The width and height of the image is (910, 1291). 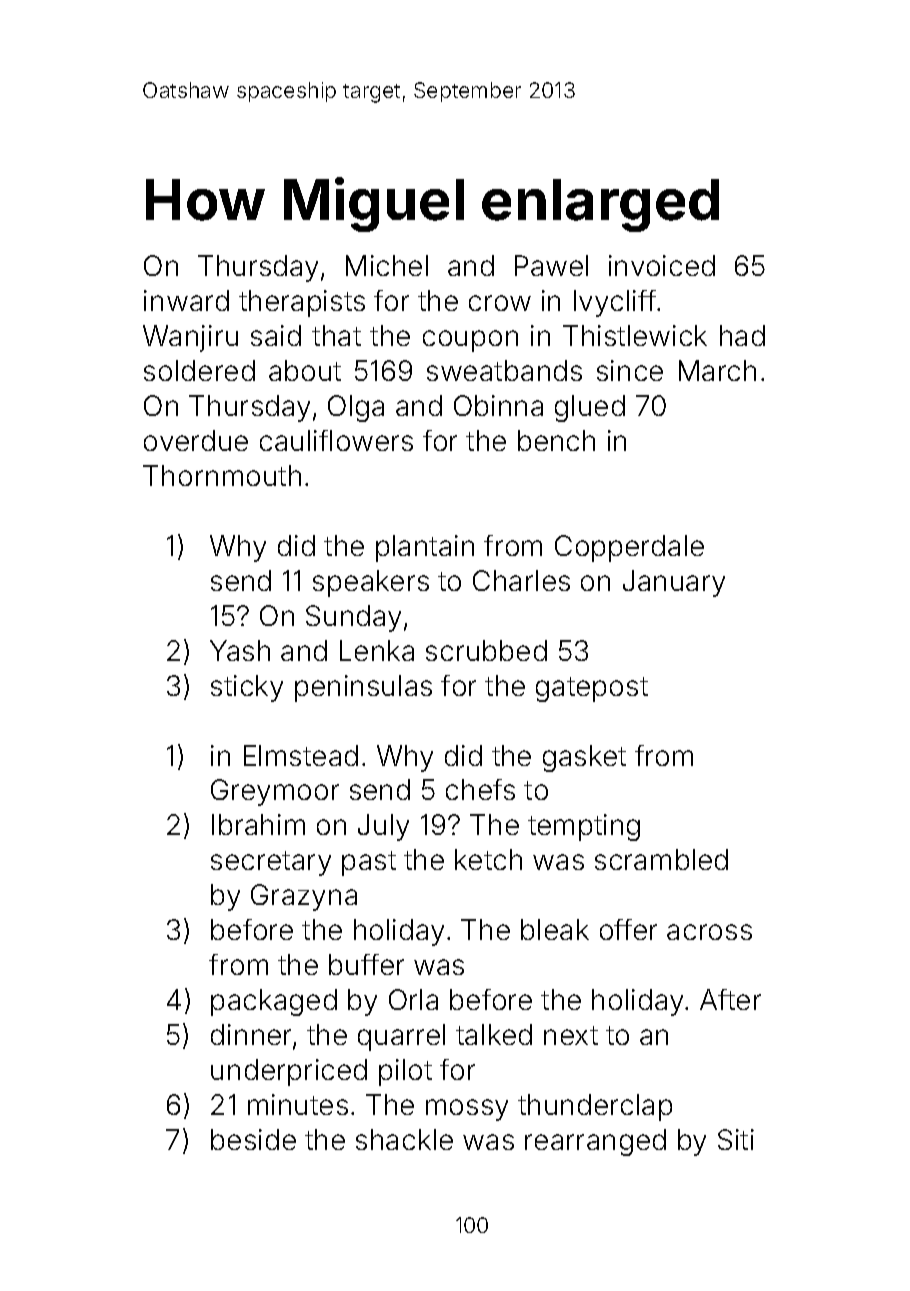 What do you see at coordinates (425, 548) in the image?
I see `plantain` at bounding box center [425, 548].
